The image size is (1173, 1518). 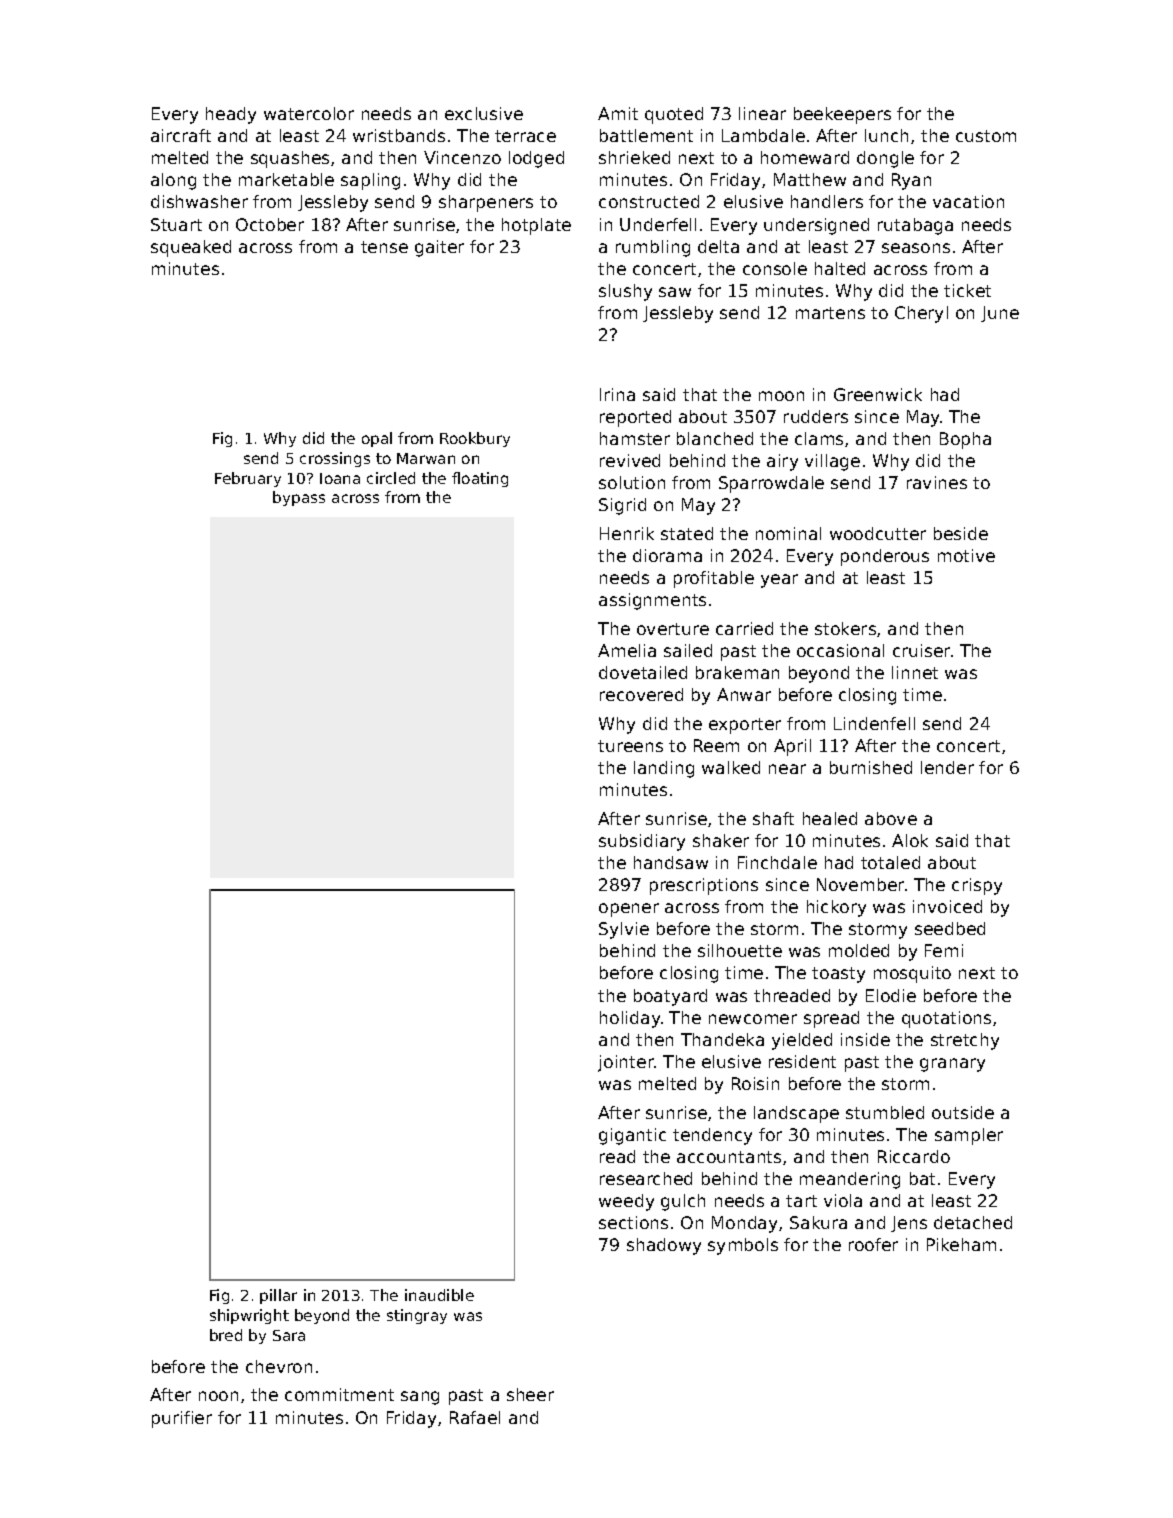 I want to click on tense, so click(x=384, y=247).
